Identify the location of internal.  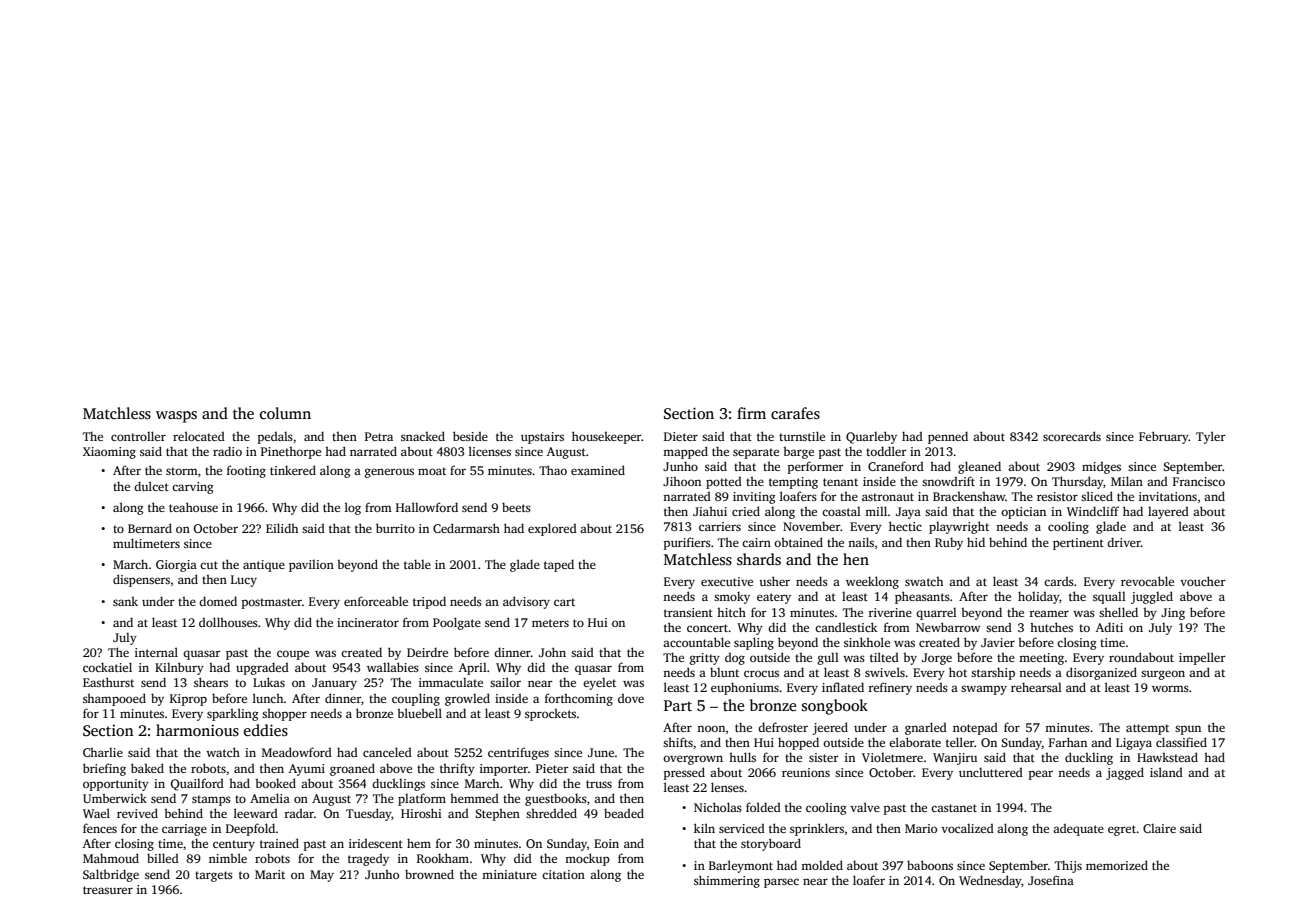
(156, 652).
